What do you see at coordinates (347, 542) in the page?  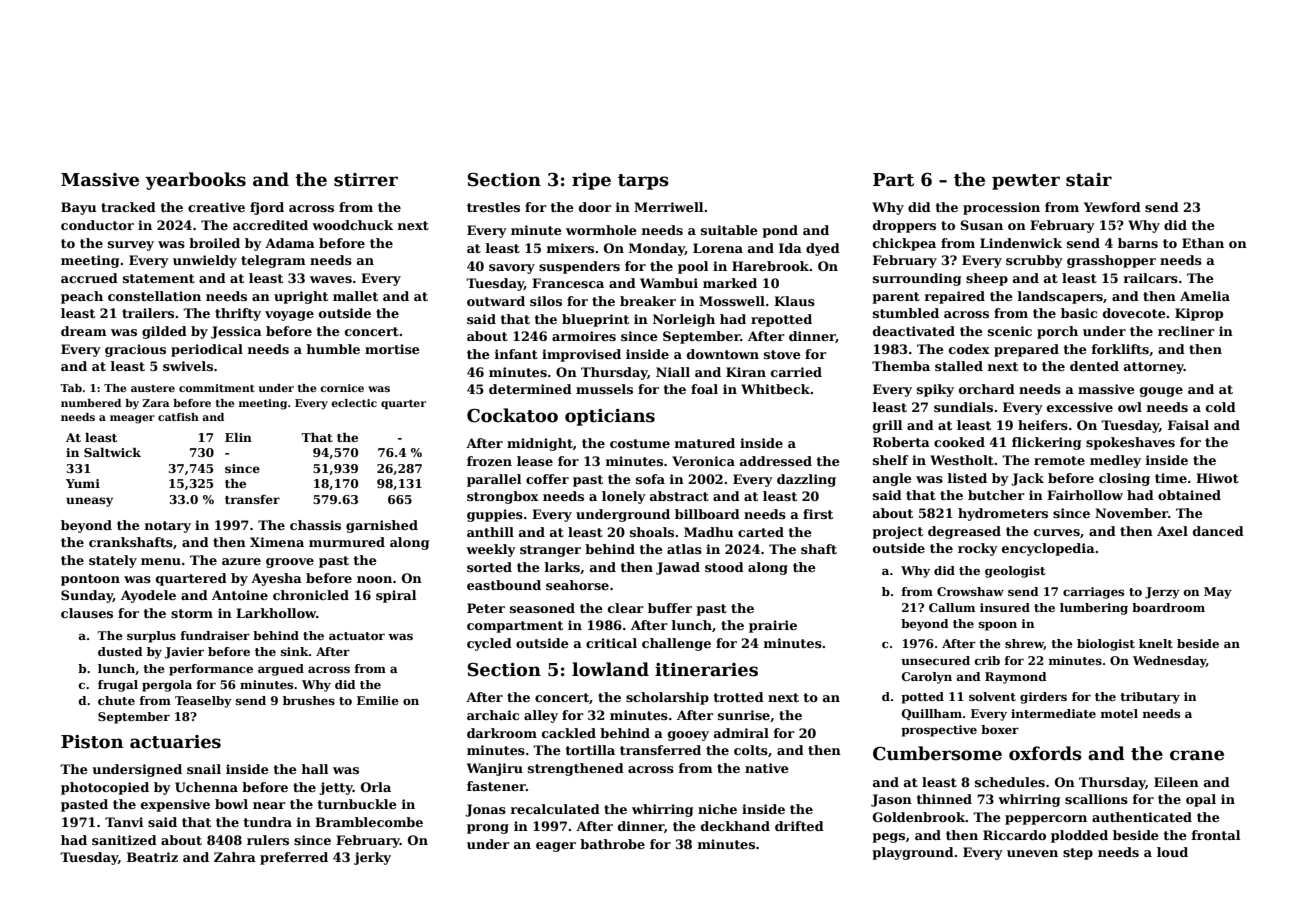 I see `murmured` at bounding box center [347, 542].
